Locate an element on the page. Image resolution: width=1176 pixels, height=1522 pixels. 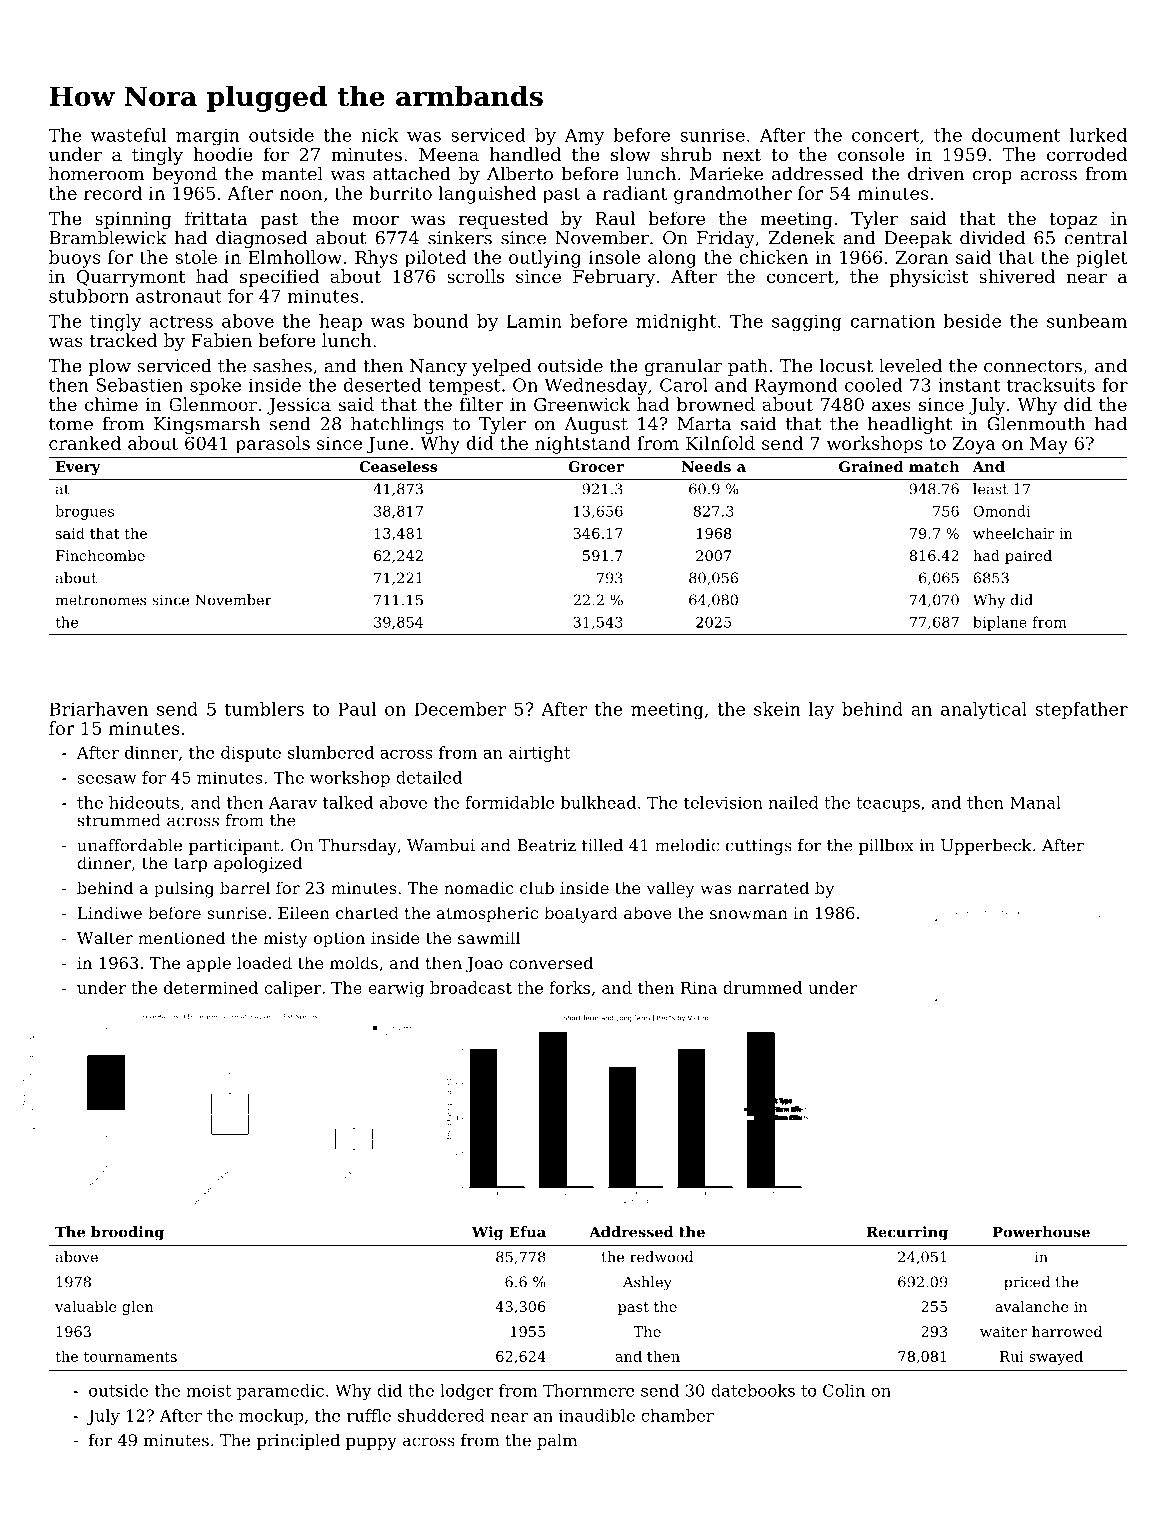
Powerhouse is located at coordinates (1041, 1232).
